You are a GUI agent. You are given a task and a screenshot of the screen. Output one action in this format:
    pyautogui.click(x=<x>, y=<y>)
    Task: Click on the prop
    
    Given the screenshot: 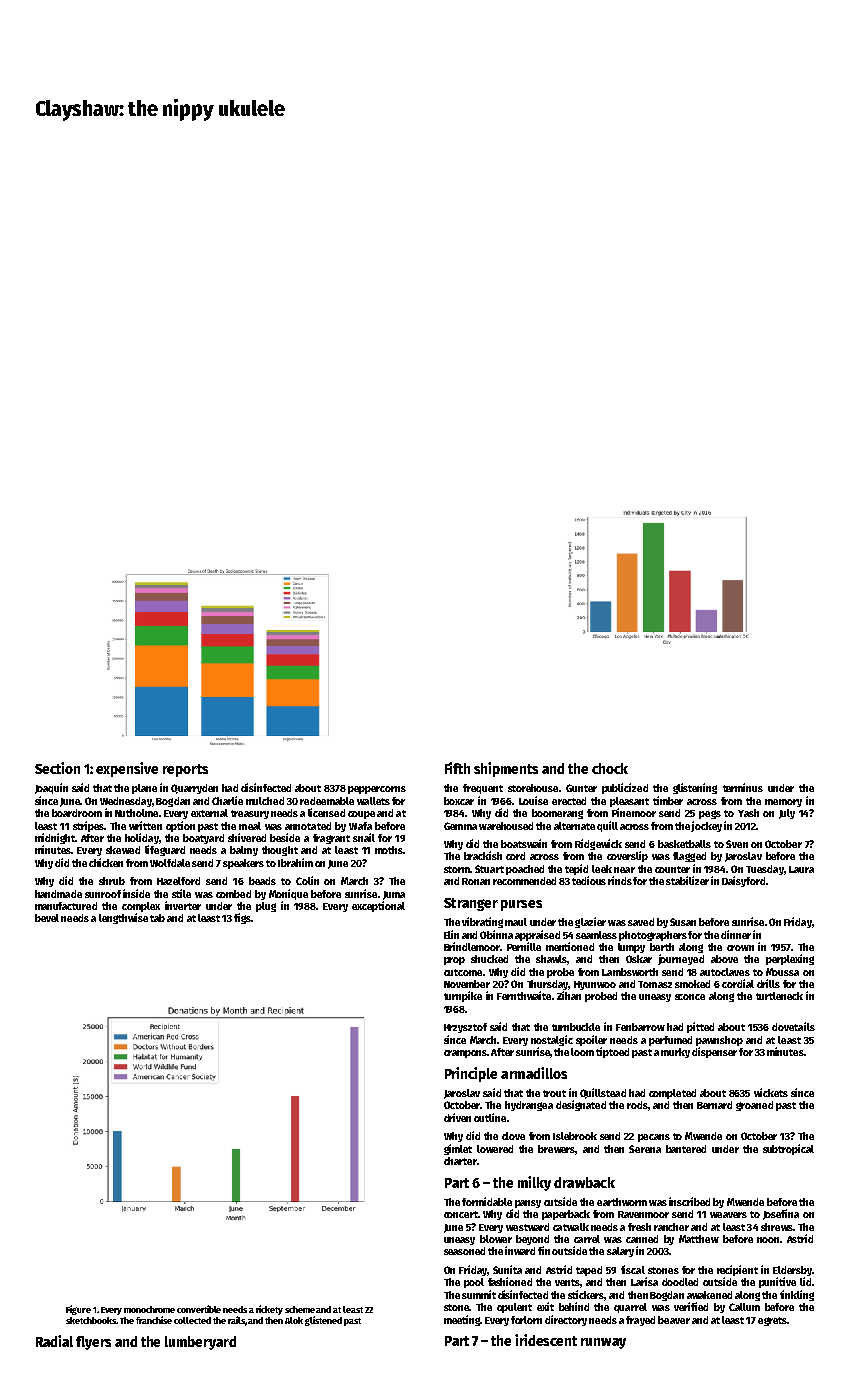 What is the action you would take?
    pyautogui.click(x=454, y=961)
